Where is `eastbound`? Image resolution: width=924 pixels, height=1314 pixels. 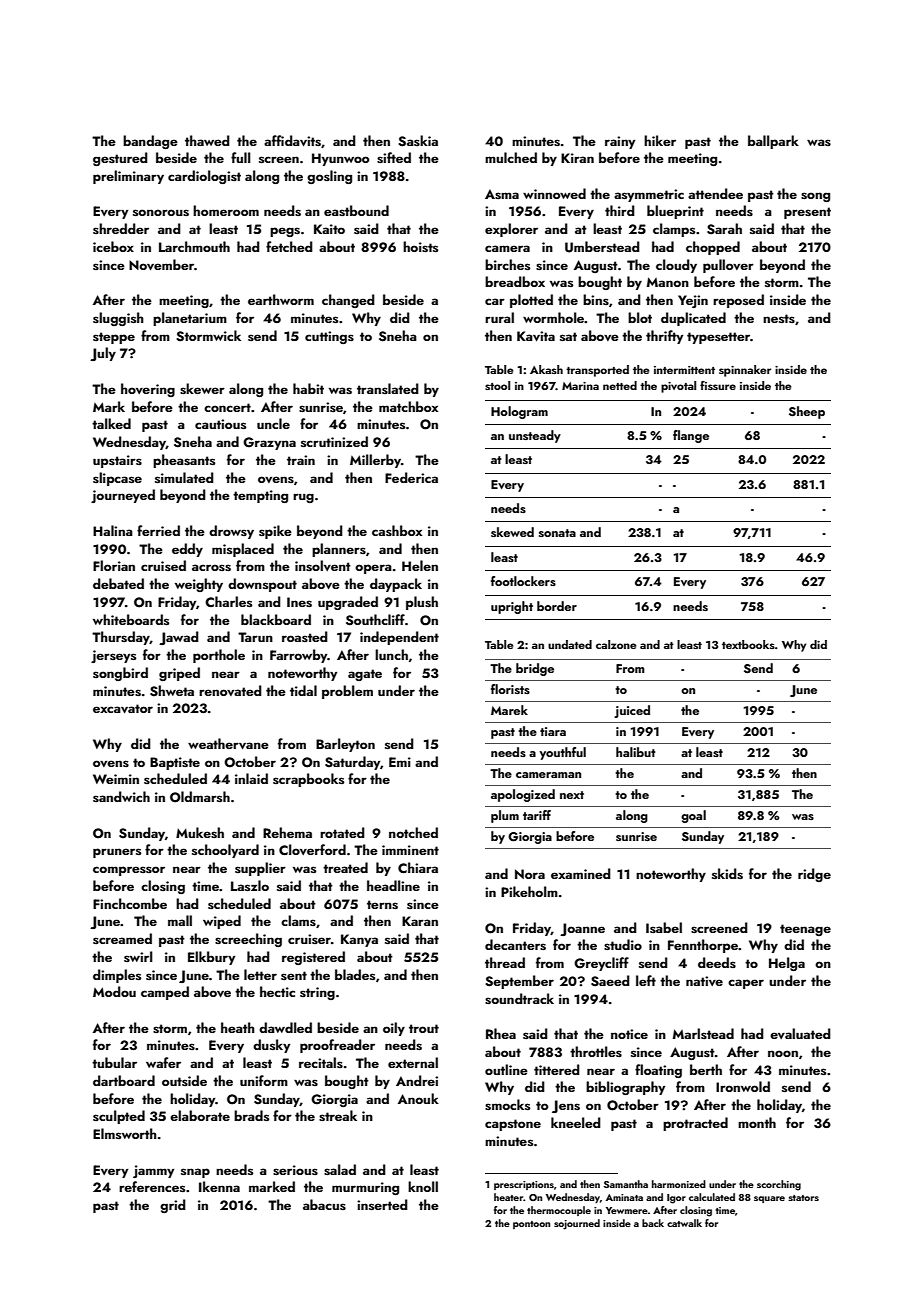 eastbound is located at coordinates (356, 210).
